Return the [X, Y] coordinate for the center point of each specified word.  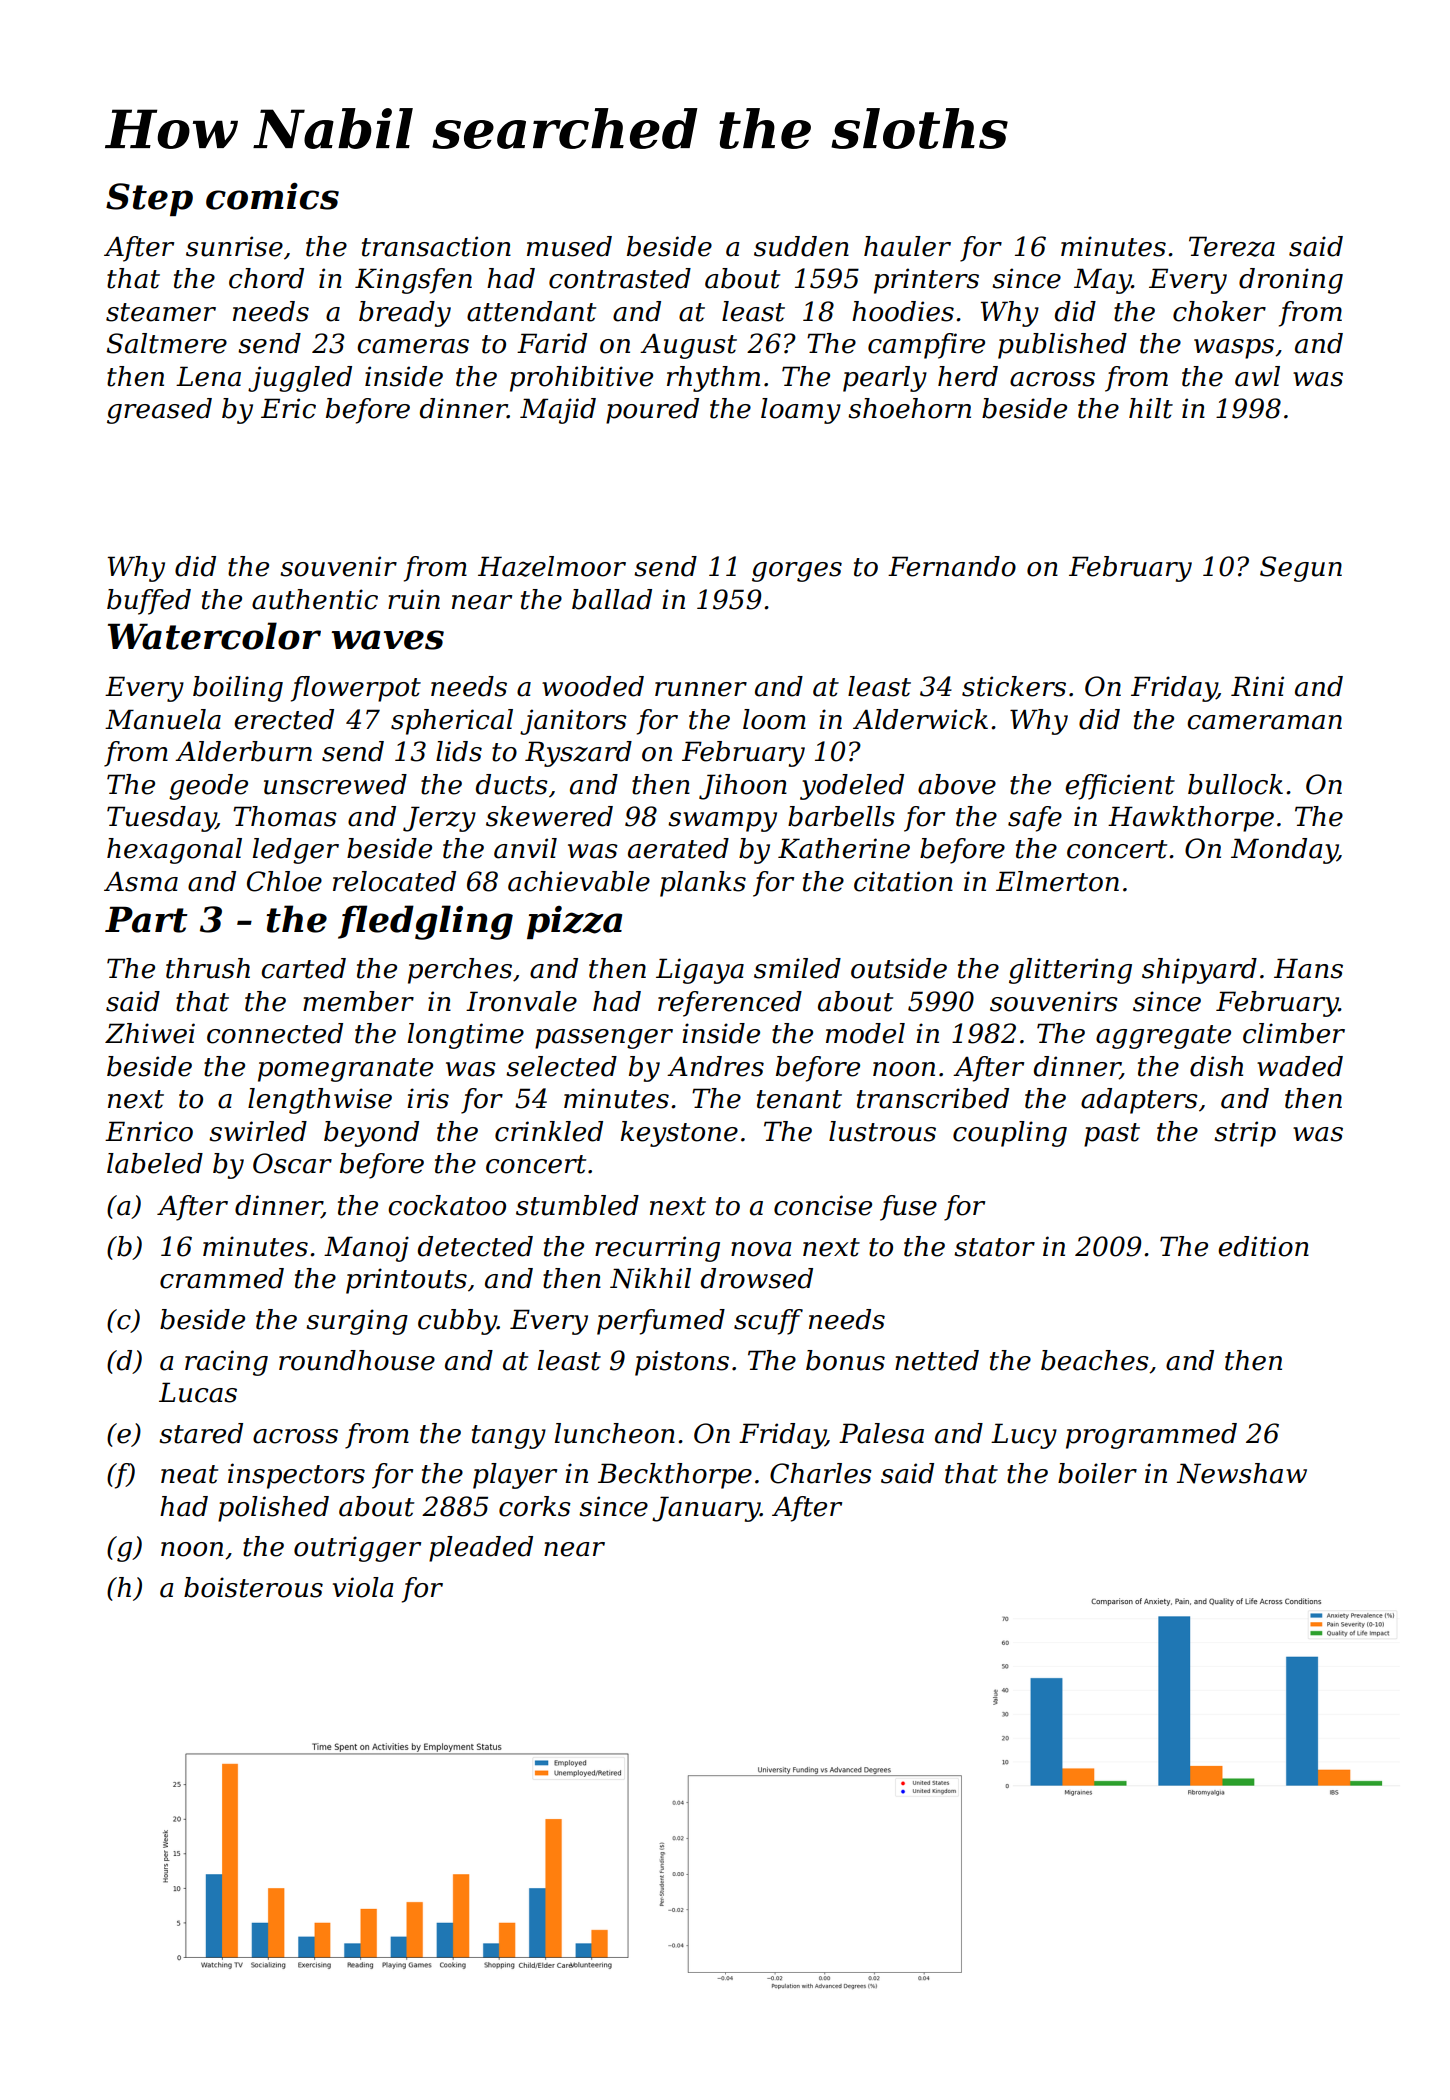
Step [149, 199]
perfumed [661, 1322]
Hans [1308, 968]
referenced [730, 1004]
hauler [907, 246]
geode [208, 787]
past [1112, 1135]
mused [569, 246]
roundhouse [357, 1360]
